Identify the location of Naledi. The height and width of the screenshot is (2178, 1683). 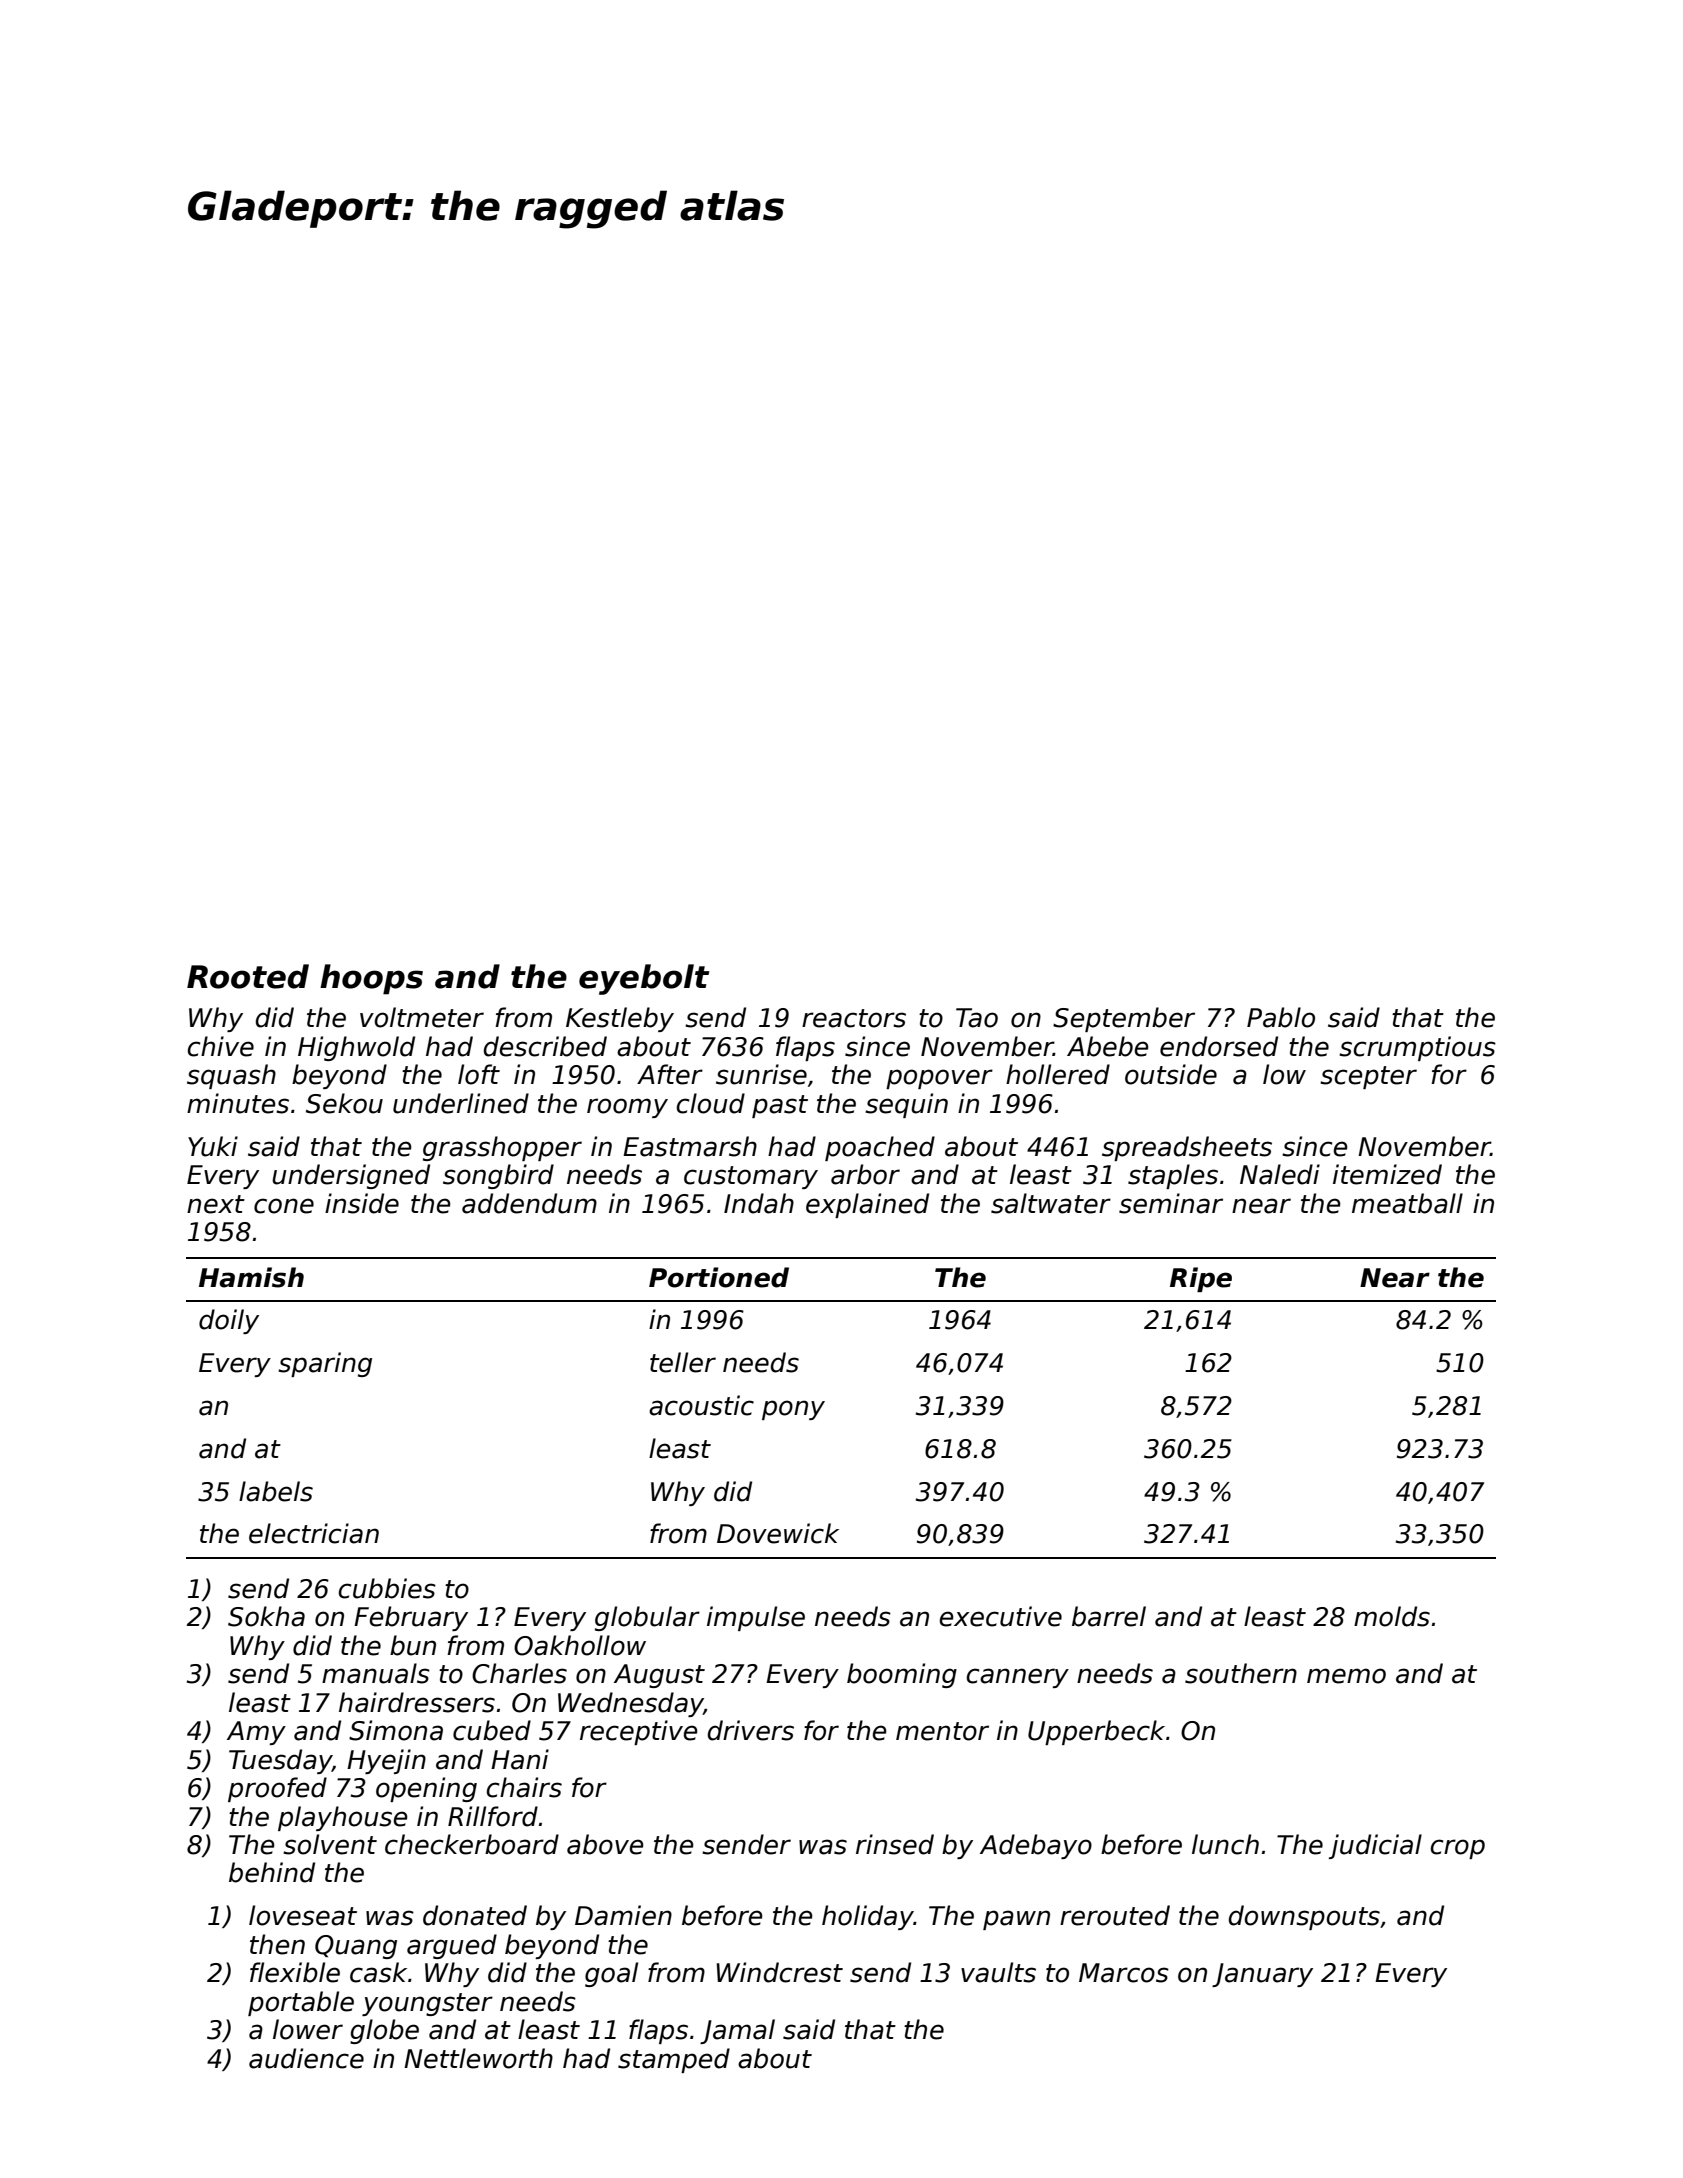
(1280, 1174).
